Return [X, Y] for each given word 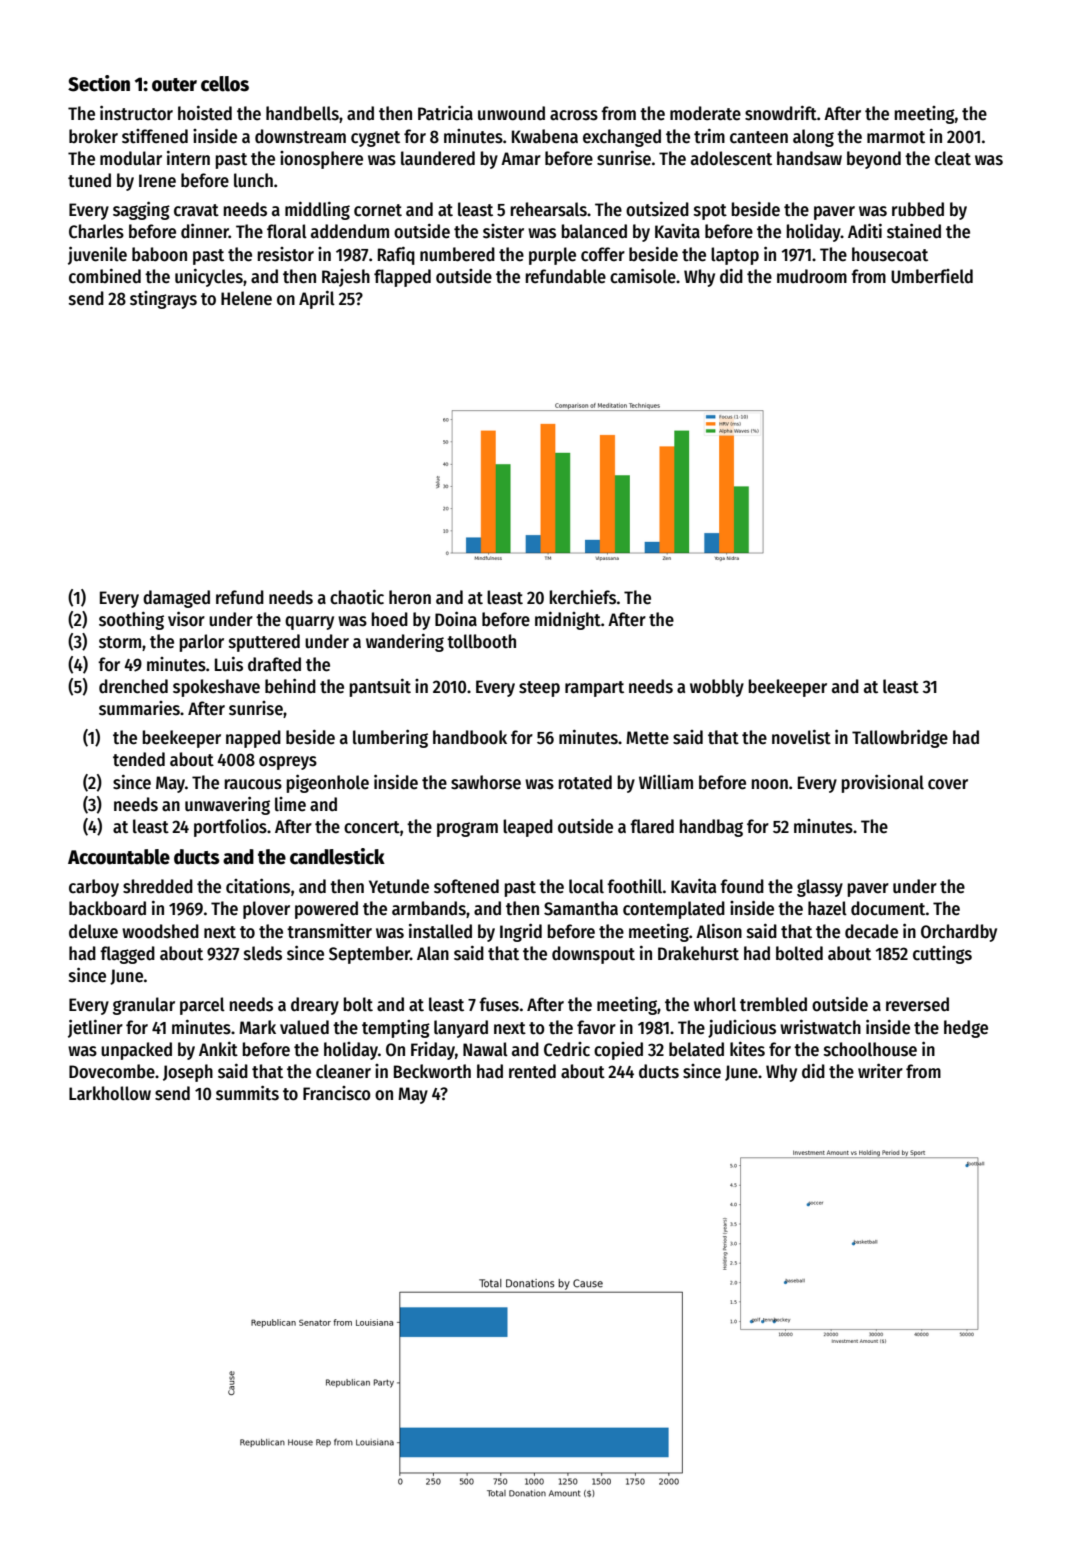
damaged [176, 599]
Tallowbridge [900, 738]
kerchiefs [583, 597]
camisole [643, 276]
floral [287, 231]
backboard [107, 908]
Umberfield [932, 276]
